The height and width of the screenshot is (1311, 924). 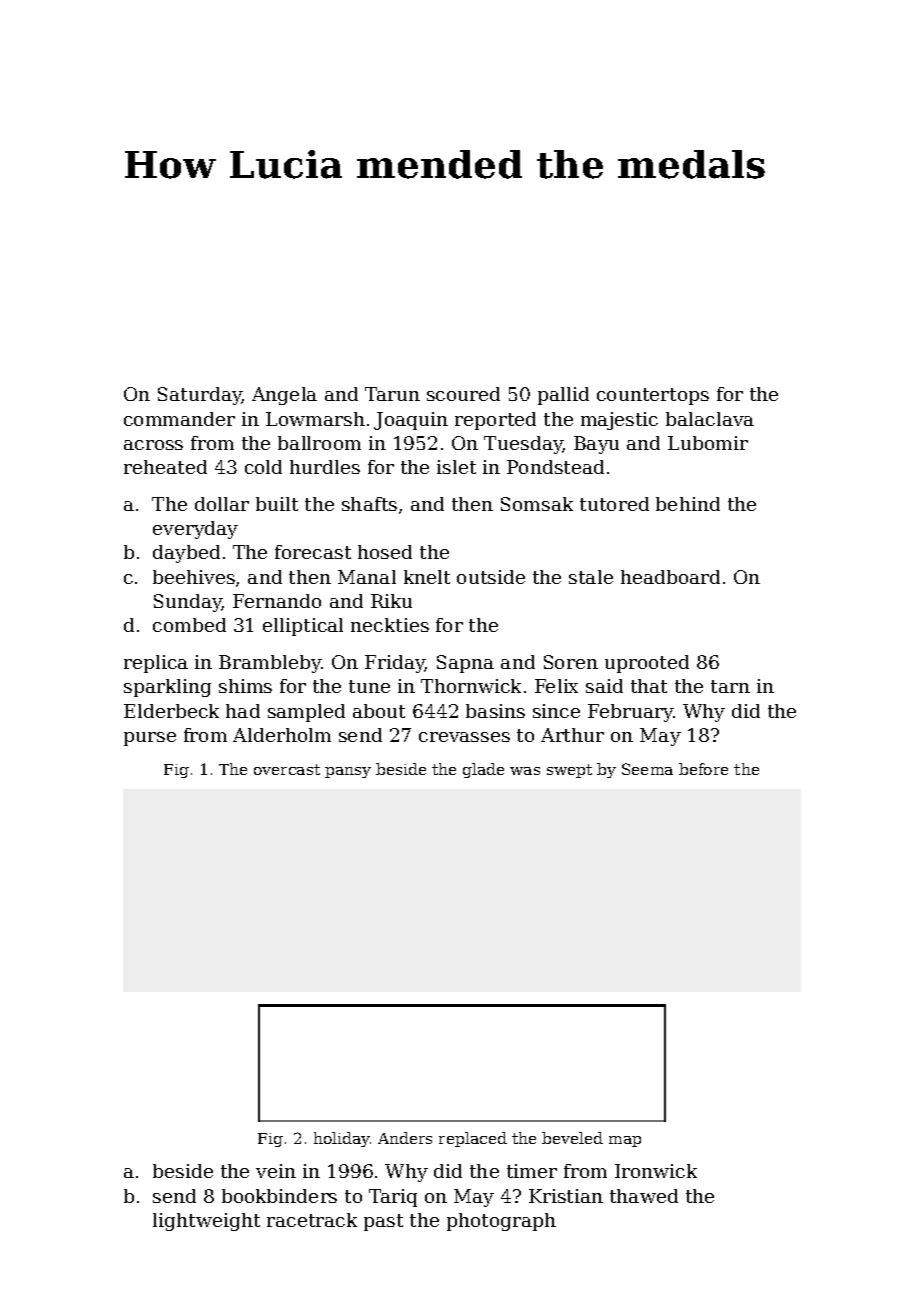 What do you see at coordinates (392, 394) in the screenshot?
I see `Tarun` at bounding box center [392, 394].
